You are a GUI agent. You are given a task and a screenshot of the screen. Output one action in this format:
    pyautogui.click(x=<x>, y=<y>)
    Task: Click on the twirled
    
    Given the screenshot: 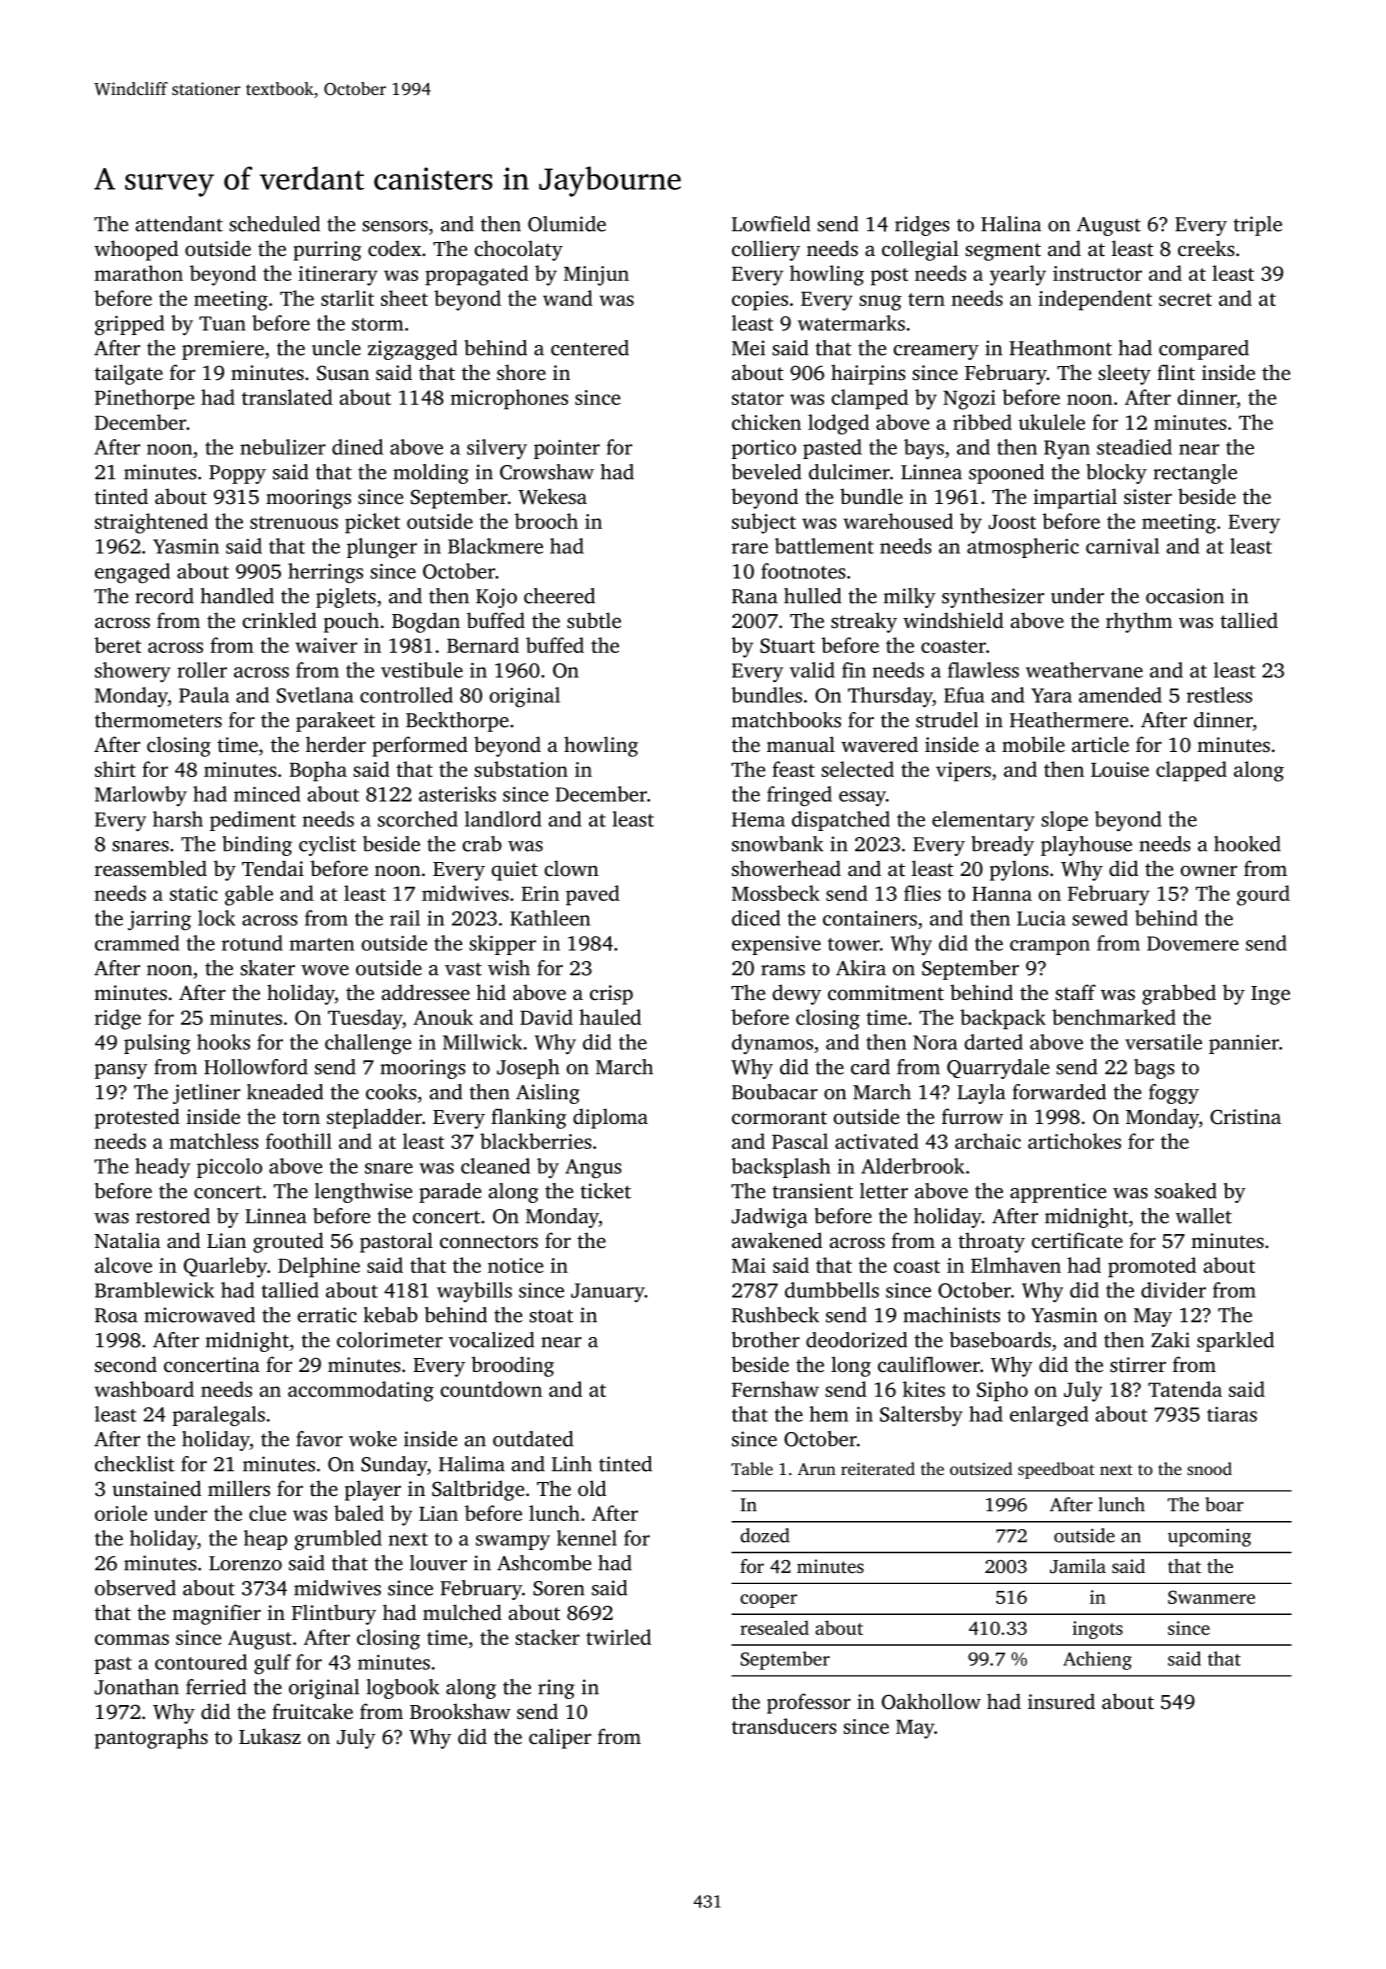 What is the action you would take?
    pyautogui.click(x=618, y=1637)
